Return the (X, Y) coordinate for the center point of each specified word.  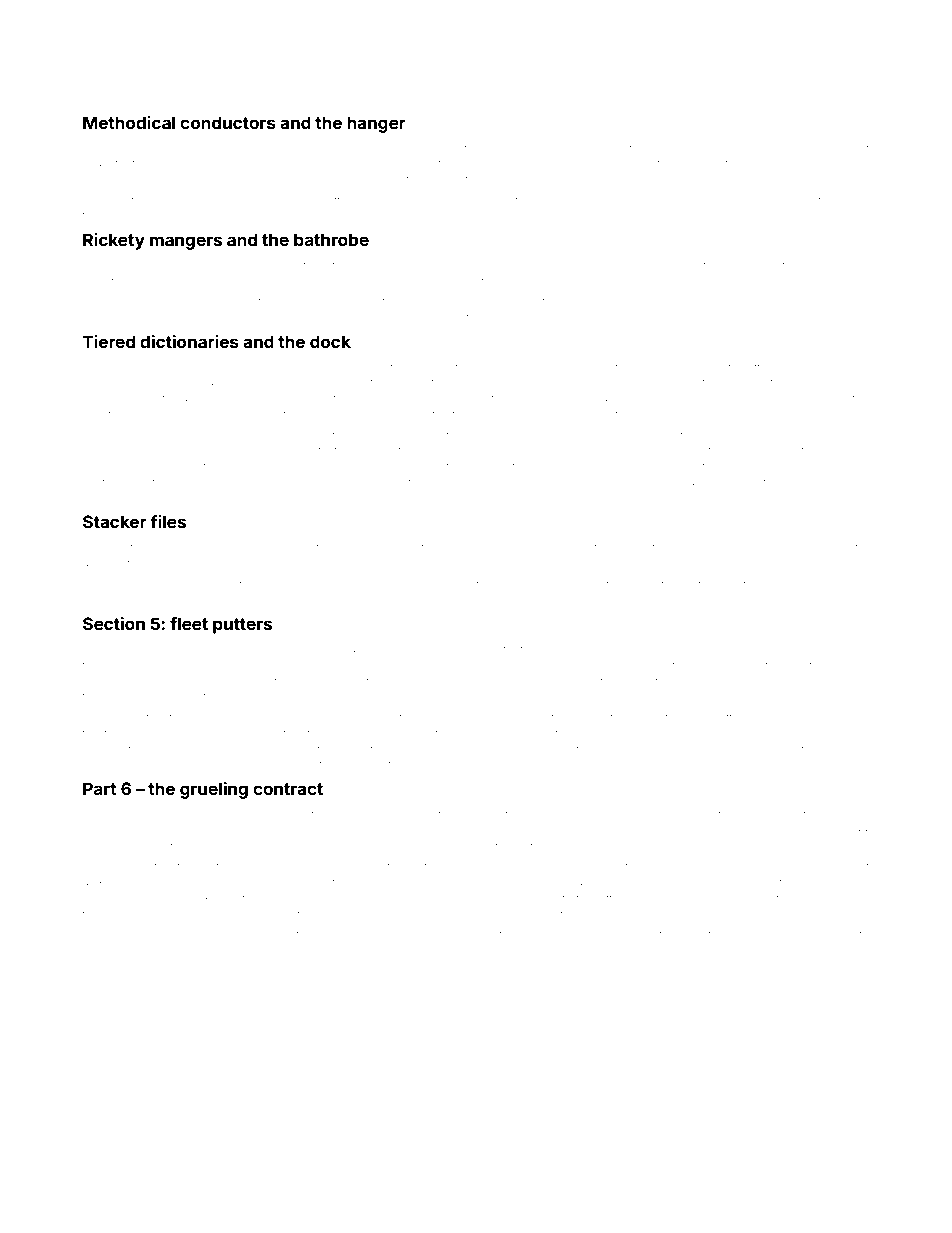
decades (831, 935)
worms (364, 899)
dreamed (106, 831)
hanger (376, 124)
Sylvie (355, 484)
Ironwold (737, 149)
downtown (782, 548)
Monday (124, 437)
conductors (228, 122)
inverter (179, 585)
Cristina (679, 435)
